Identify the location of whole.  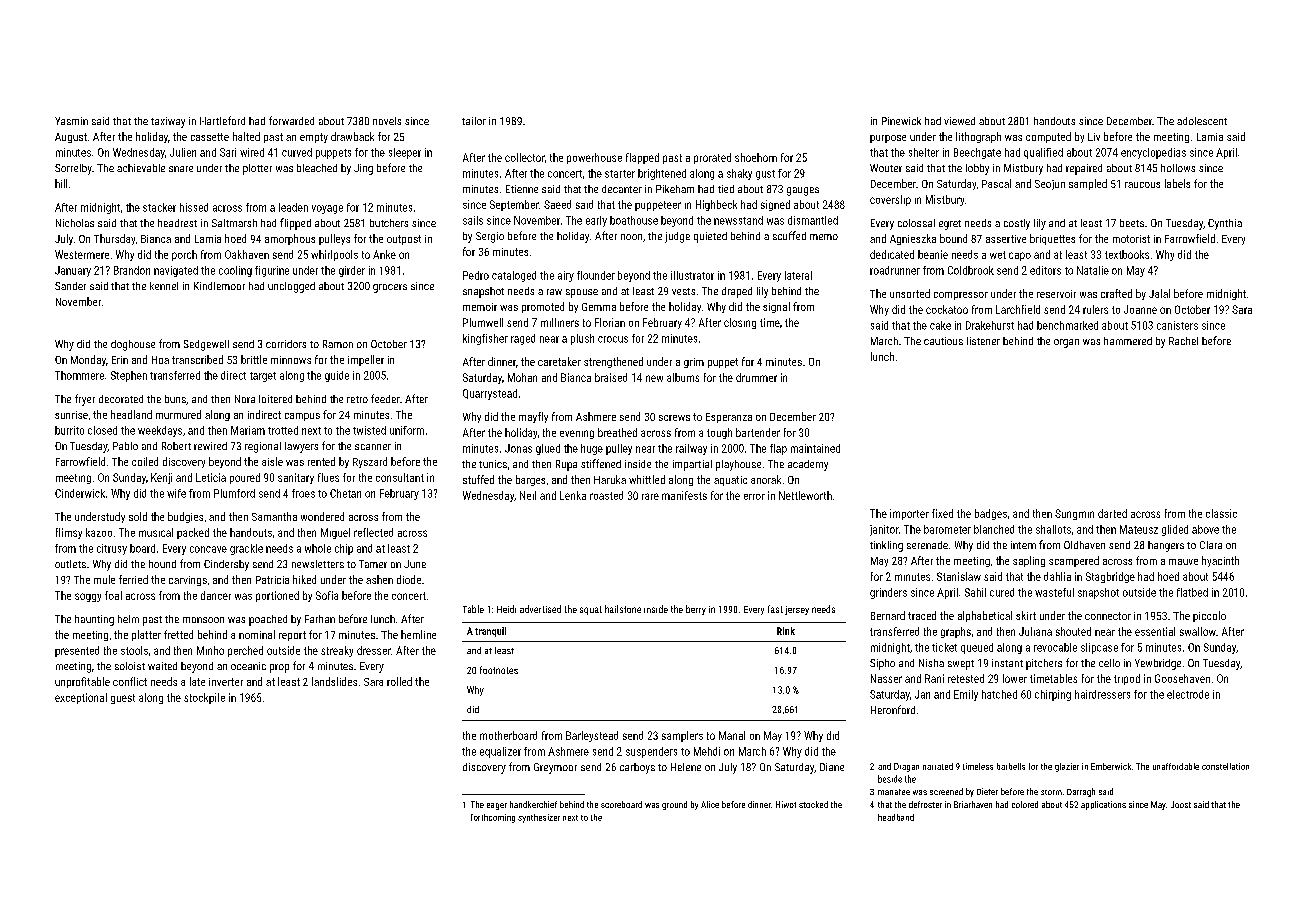
(318, 548).
